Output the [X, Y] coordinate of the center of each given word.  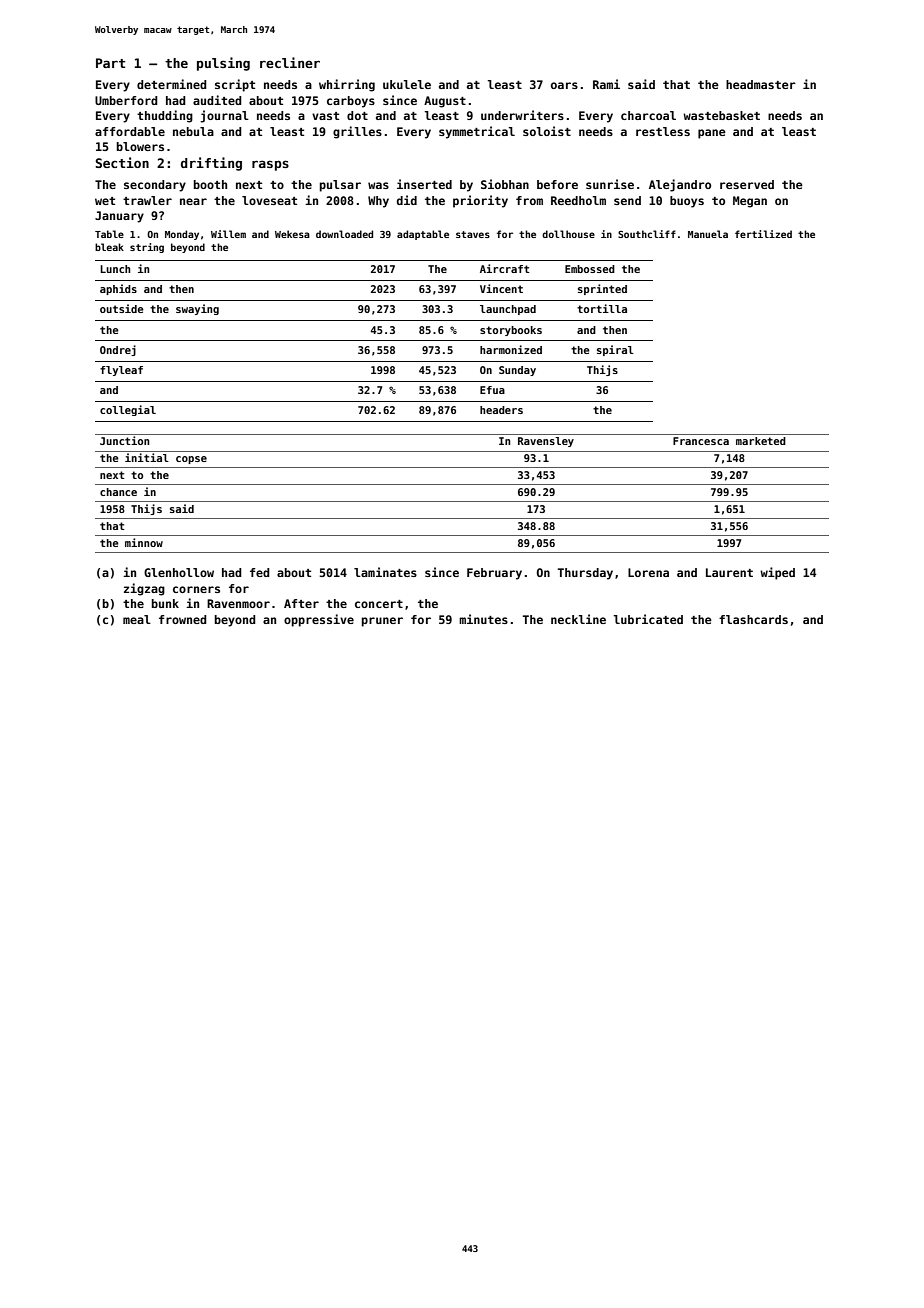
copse [191, 460]
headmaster [761, 84]
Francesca [701, 441]
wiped [777, 573]
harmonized [511, 349]
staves [473, 234]
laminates [385, 572]
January [119, 217]
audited [217, 100]
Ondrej [118, 350]
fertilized [763, 234]
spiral [615, 350]
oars [564, 85]
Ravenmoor [238, 603]
